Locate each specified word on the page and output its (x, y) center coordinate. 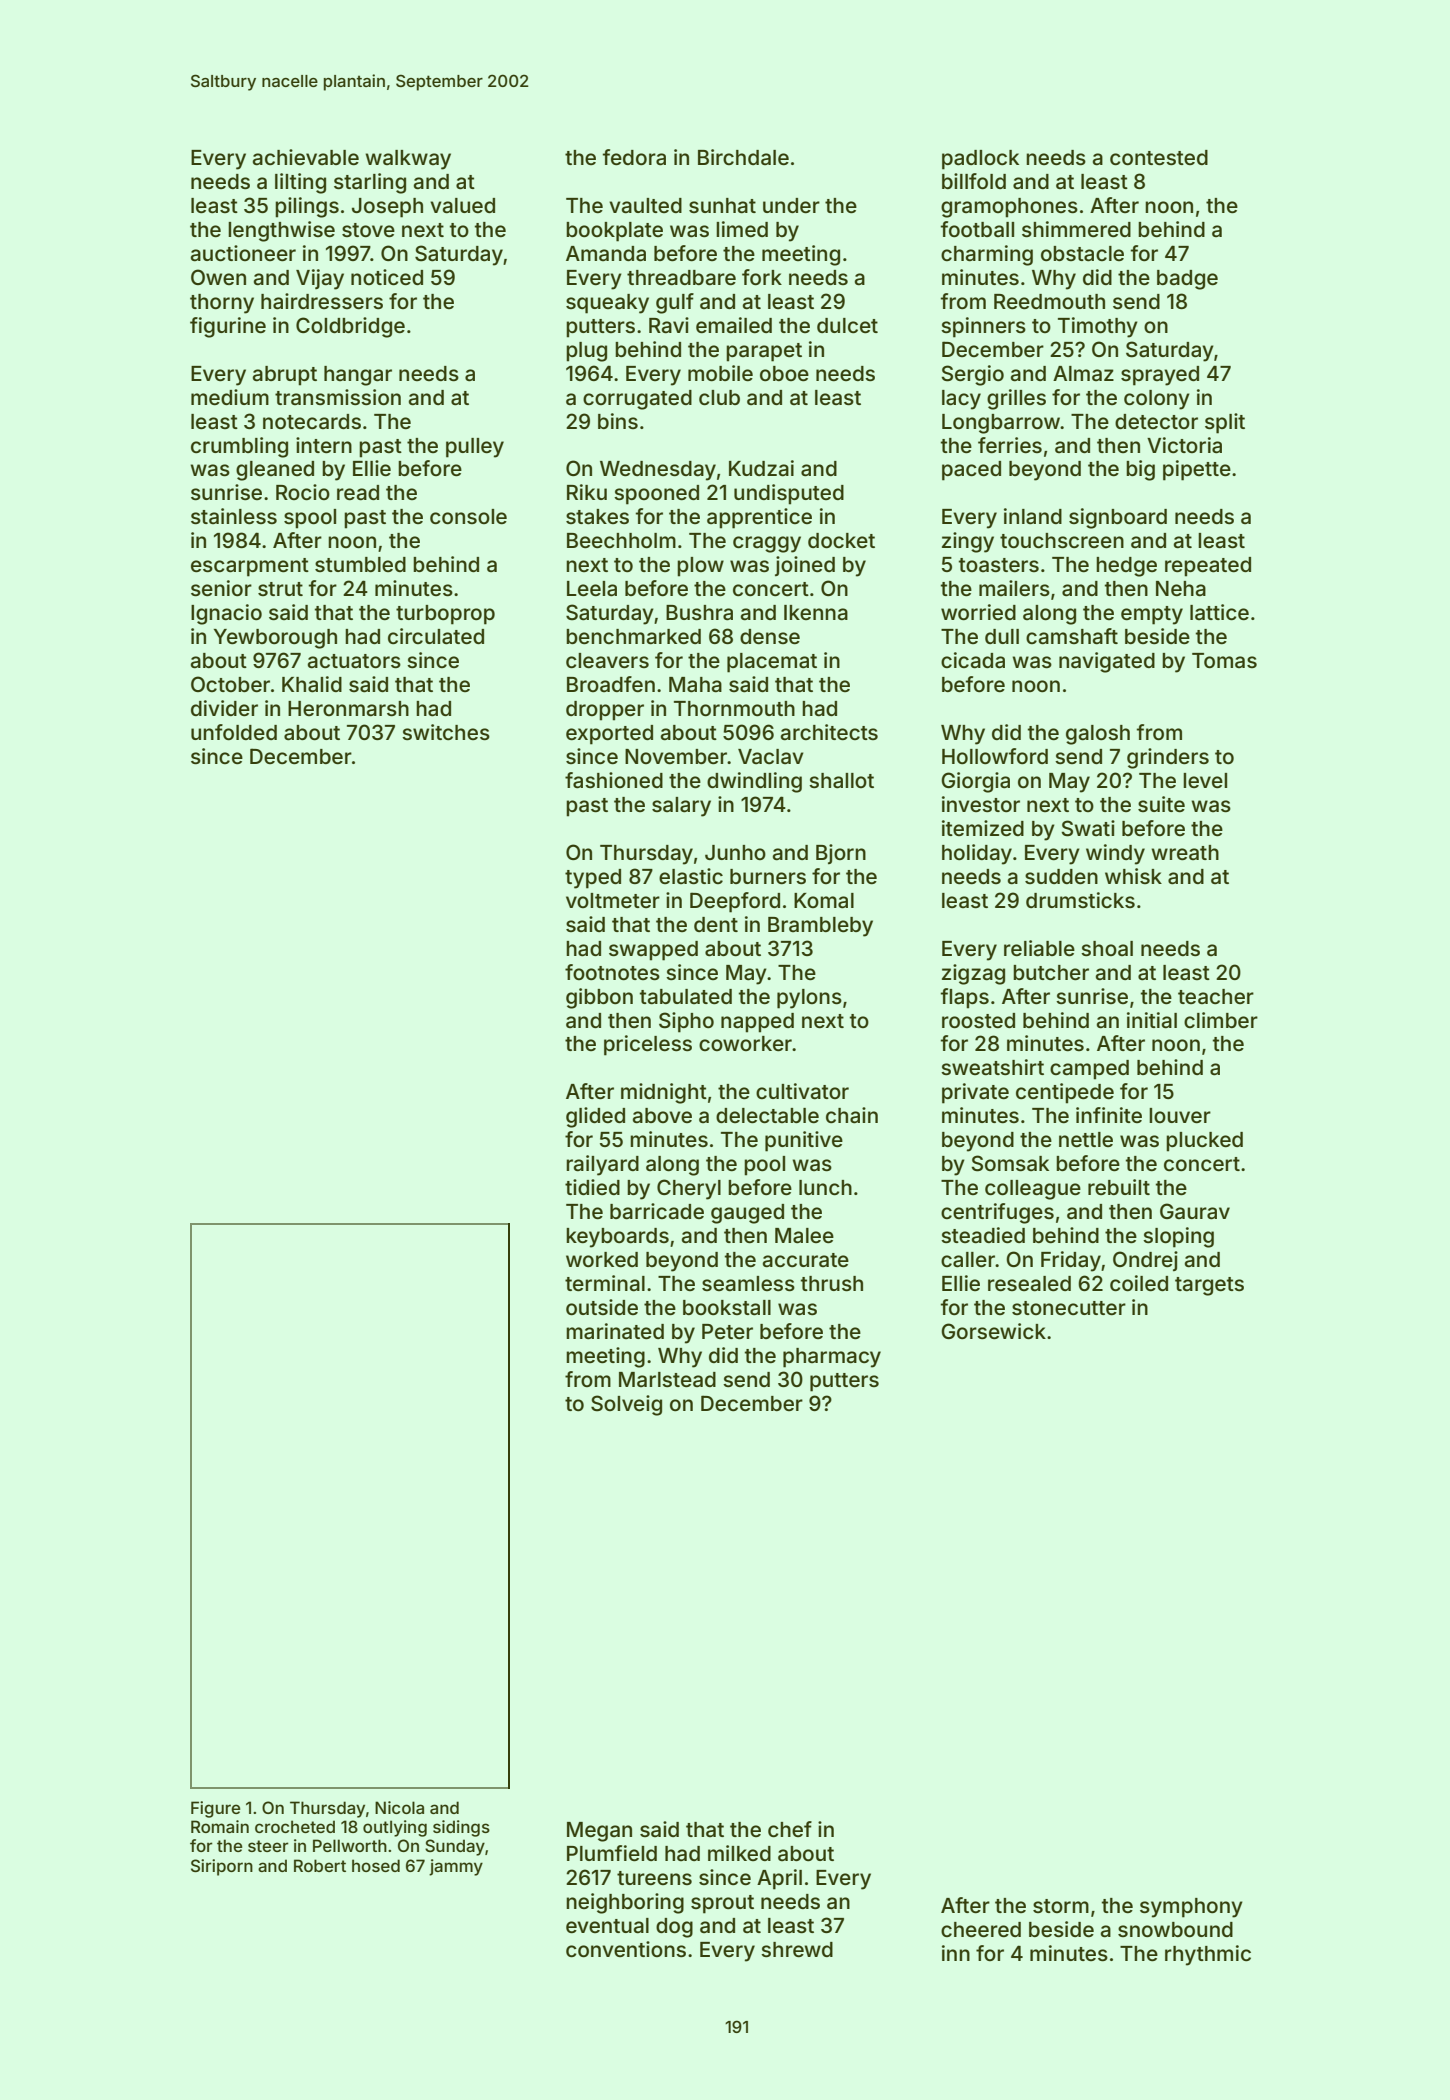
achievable (306, 157)
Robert (320, 1865)
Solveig (626, 1405)
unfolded (234, 732)
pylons (809, 999)
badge (1187, 280)
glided (595, 1117)
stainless (234, 516)
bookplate (614, 232)
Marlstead (667, 1379)
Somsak (1010, 1163)
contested (1159, 157)
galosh (1098, 735)
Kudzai (761, 468)
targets (1209, 1286)
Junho (735, 852)
